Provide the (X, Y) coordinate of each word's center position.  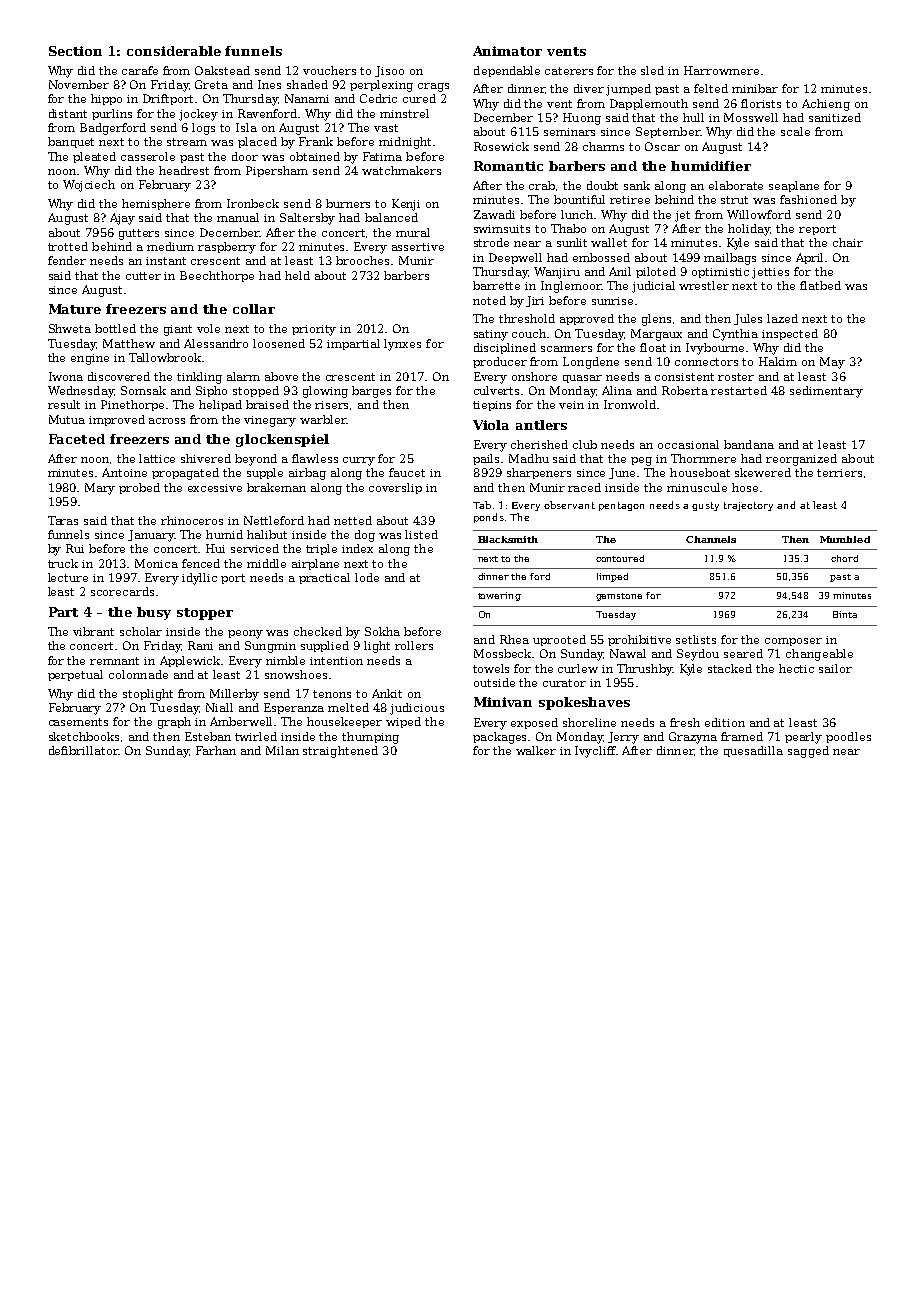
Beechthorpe (217, 276)
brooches (362, 260)
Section (75, 51)
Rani (200, 645)
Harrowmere (721, 70)
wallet (609, 242)
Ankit (387, 693)
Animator (507, 51)
